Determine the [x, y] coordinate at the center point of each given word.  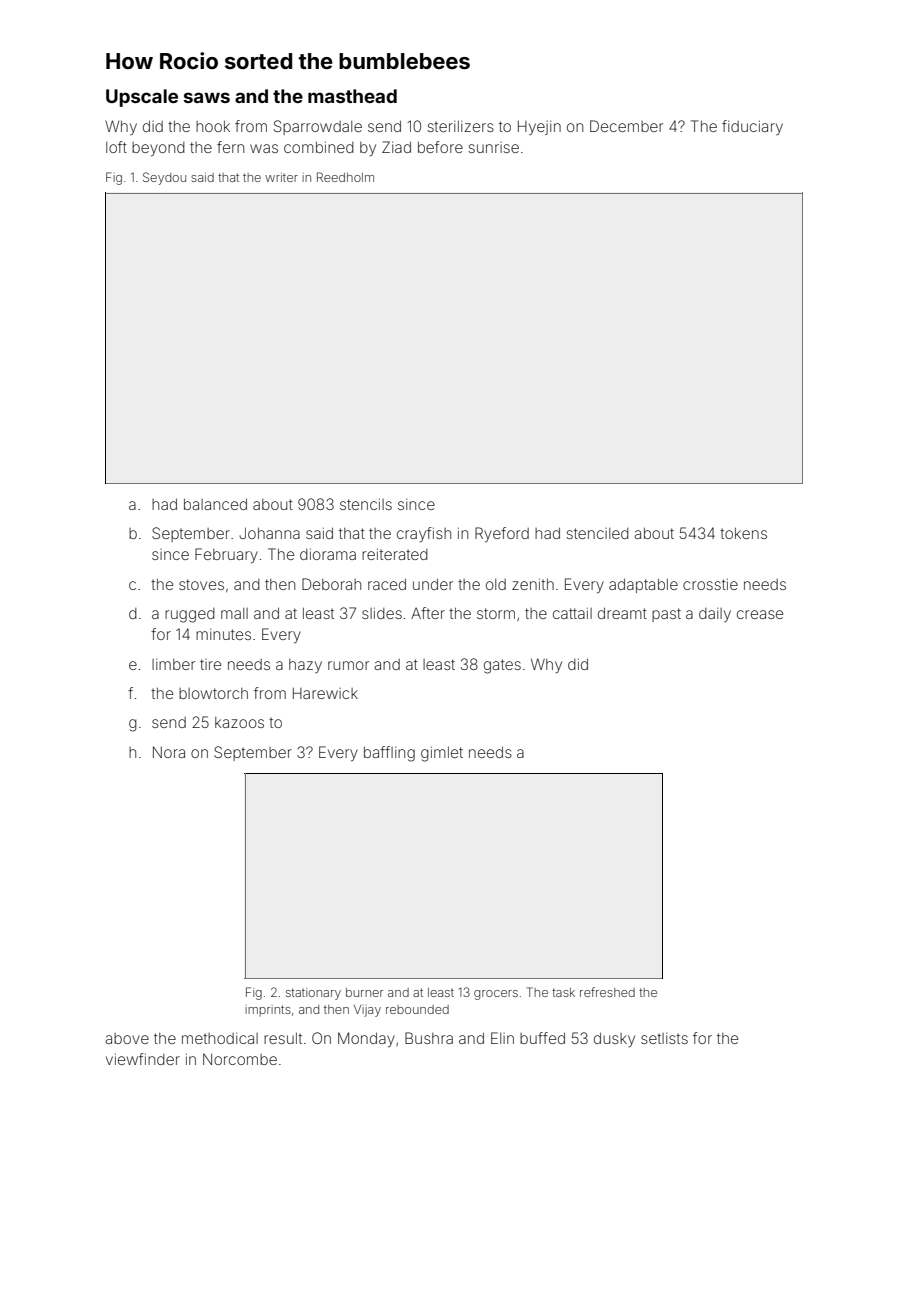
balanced [215, 504]
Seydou [164, 178]
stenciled [597, 533]
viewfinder [143, 1059]
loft [116, 147]
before [440, 147]
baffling [389, 754]
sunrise [493, 147]
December [626, 126]
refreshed [607, 992]
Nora [169, 752]
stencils [366, 504]
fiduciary [752, 127]
